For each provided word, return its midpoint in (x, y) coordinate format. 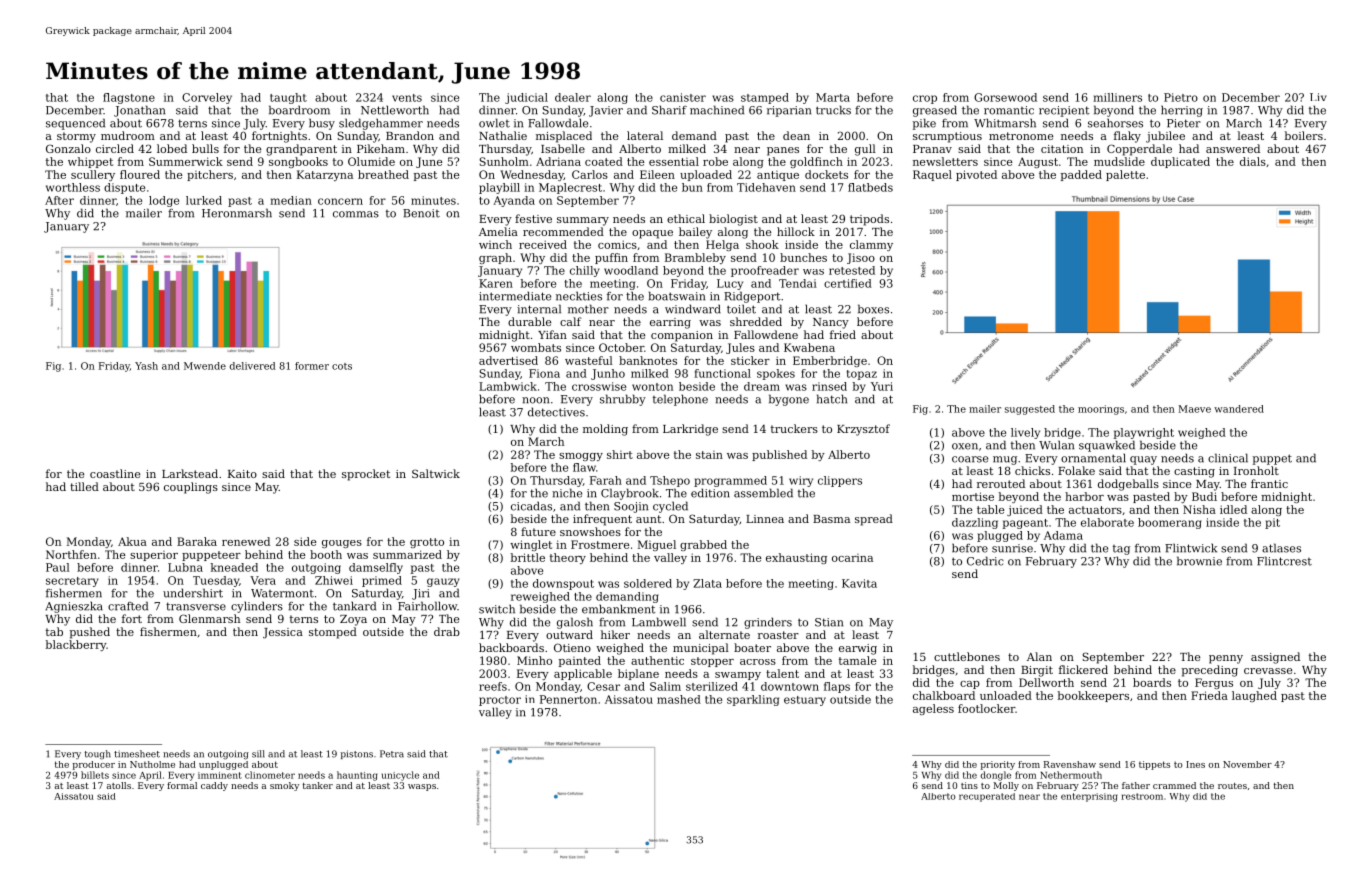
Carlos (590, 174)
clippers (840, 481)
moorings (1101, 410)
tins (969, 785)
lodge (164, 201)
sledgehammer (381, 124)
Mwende (205, 366)
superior (154, 556)
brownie (1199, 561)
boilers (1304, 135)
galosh (575, 623)
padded (1081, 175)
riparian (789, 111)
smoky (284, 786)
